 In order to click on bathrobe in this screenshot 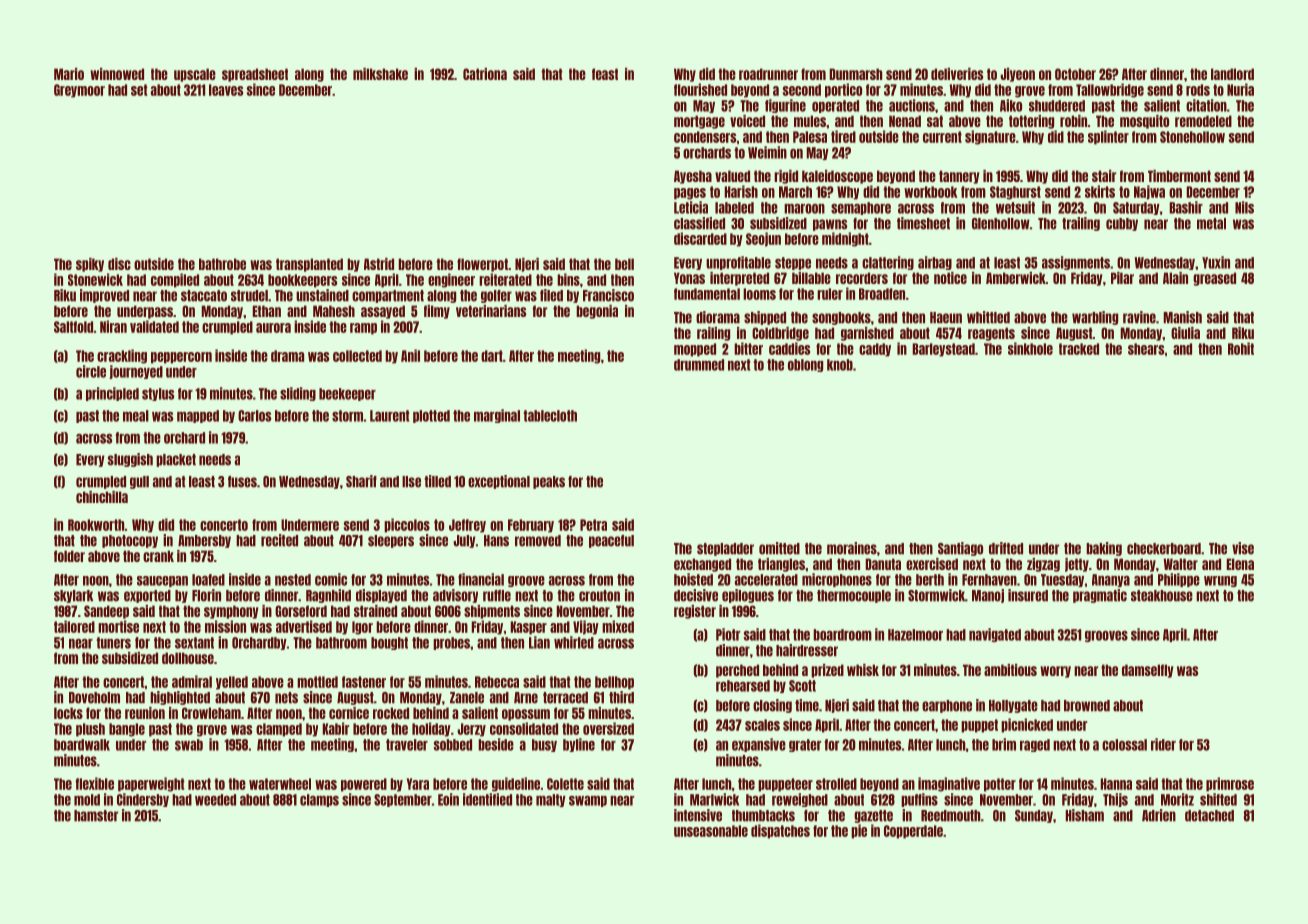, I will do `click(222, 264)`.
